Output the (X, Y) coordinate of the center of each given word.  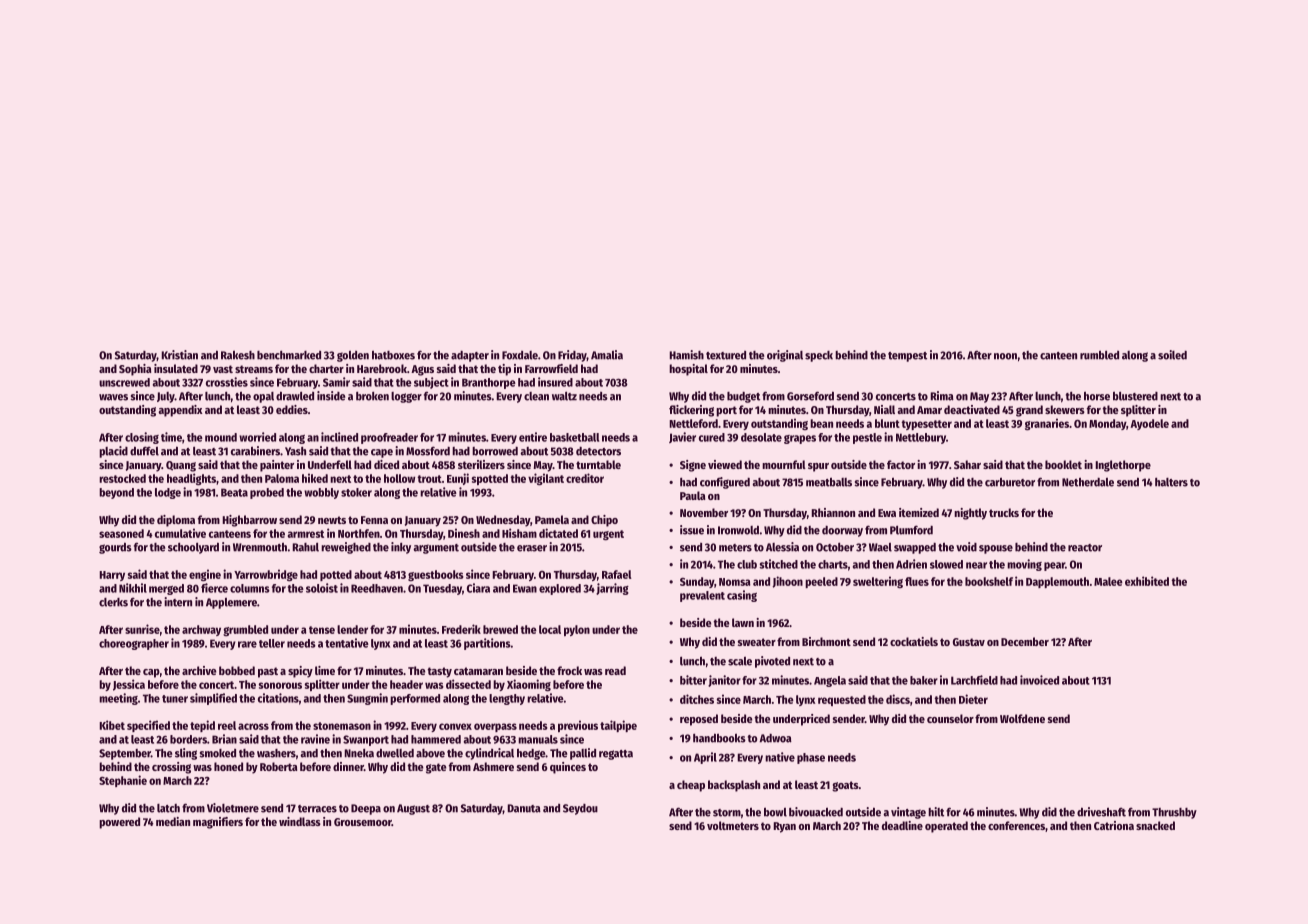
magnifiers (218, 823)
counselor (950, 718)
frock (569, 670)
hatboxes (393, 355)
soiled (1172, 355)
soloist (322, 588)
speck (819, 356)
